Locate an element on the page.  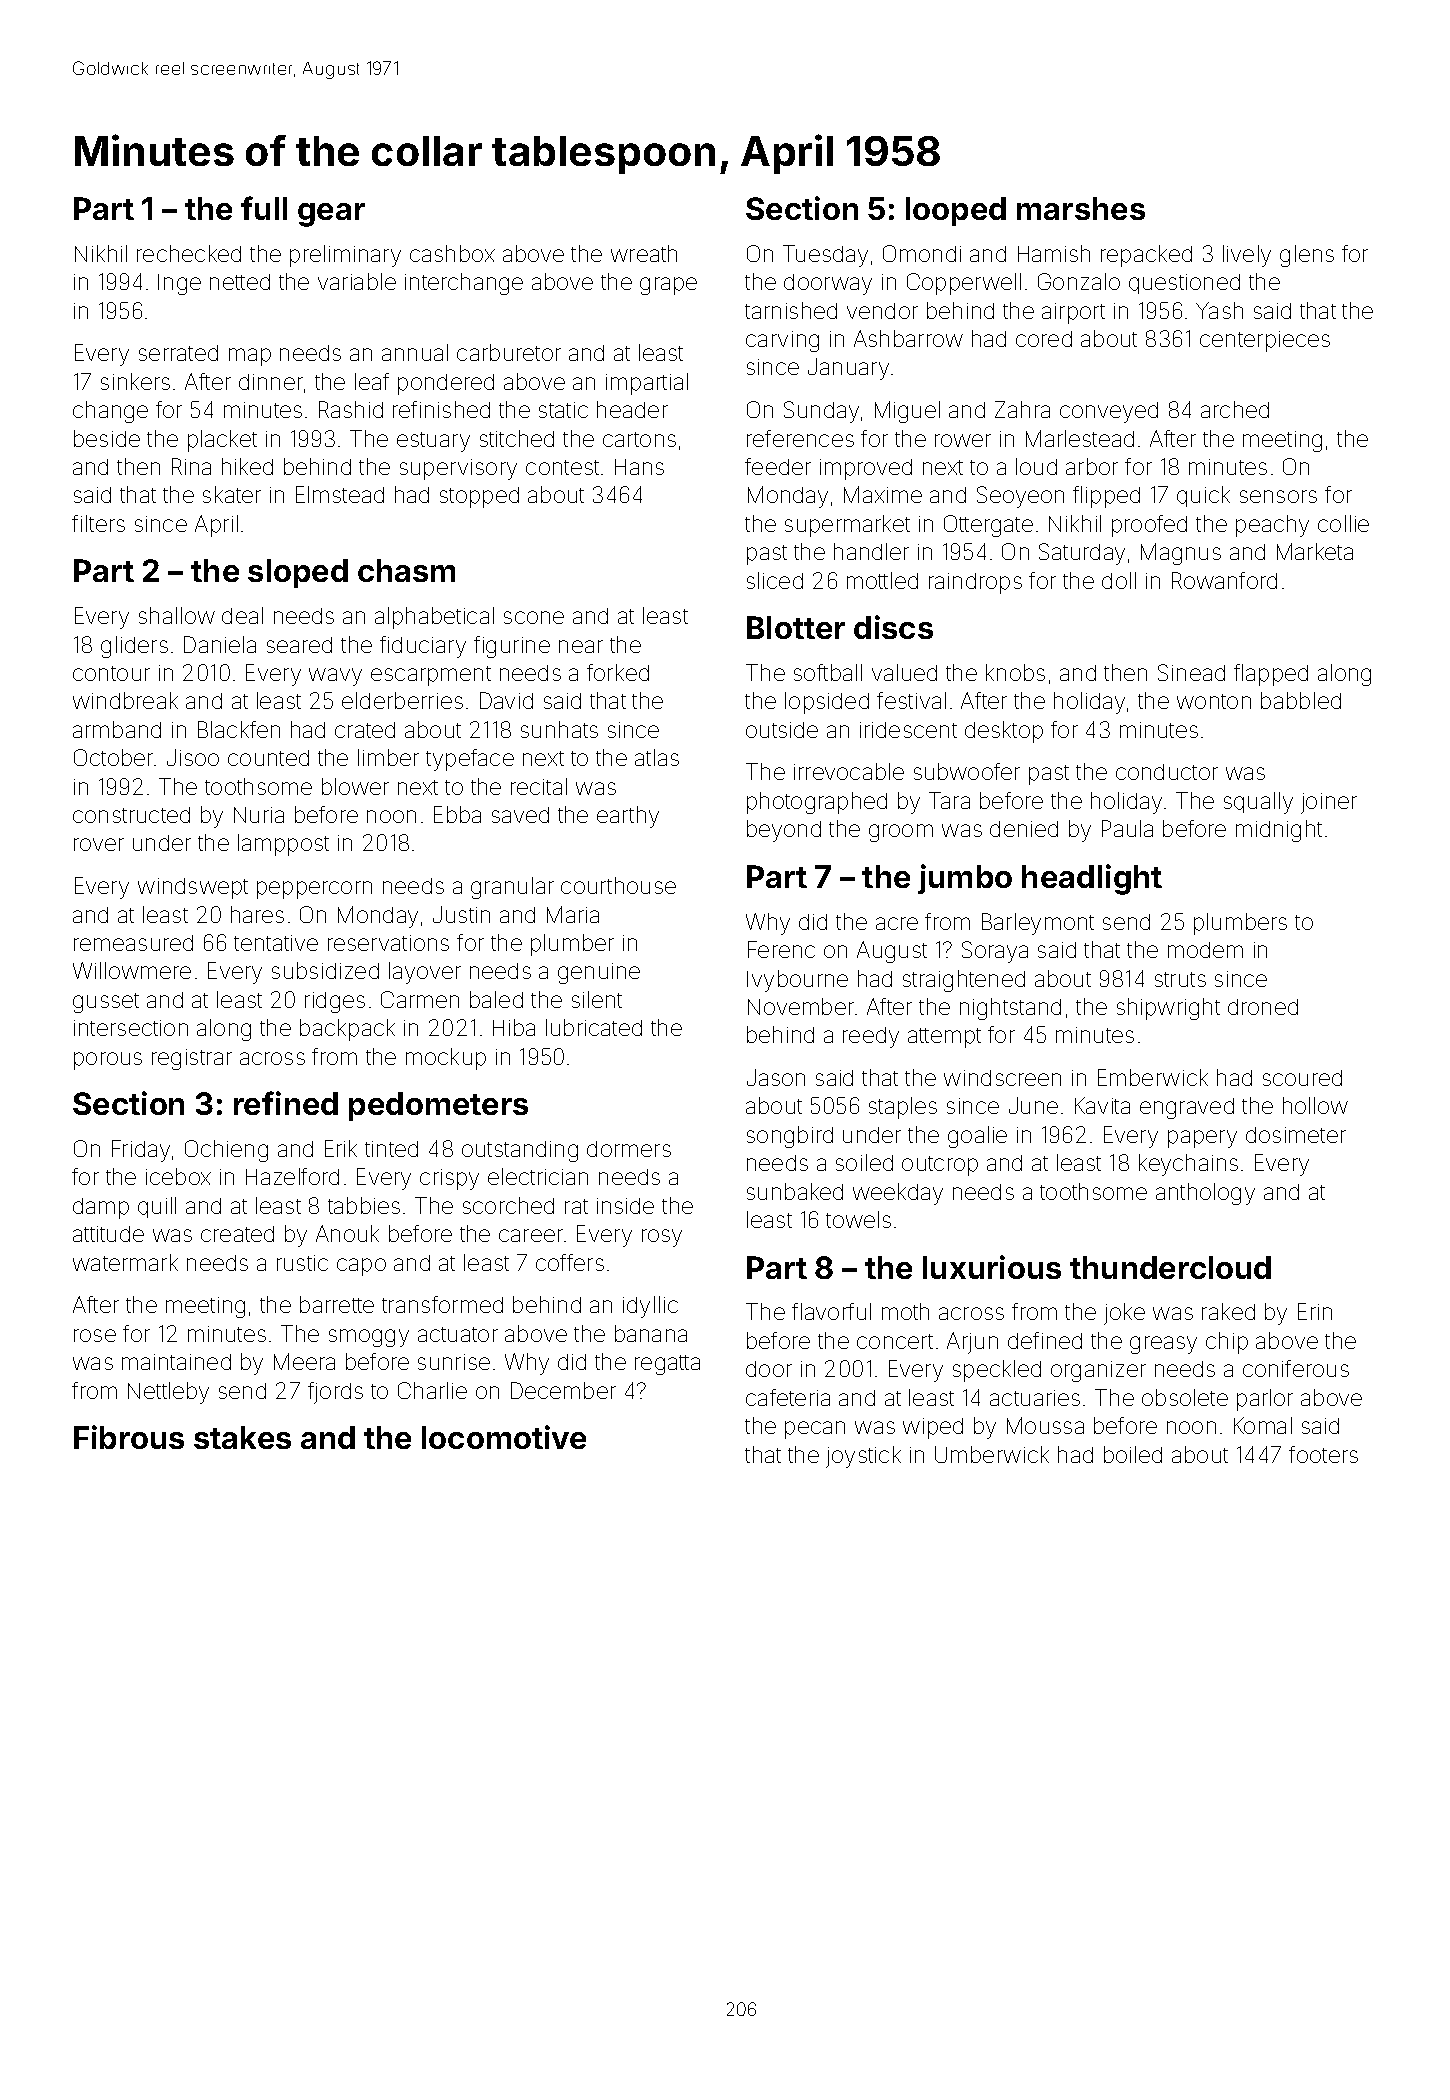
full is located at coordinates (264, 208).
